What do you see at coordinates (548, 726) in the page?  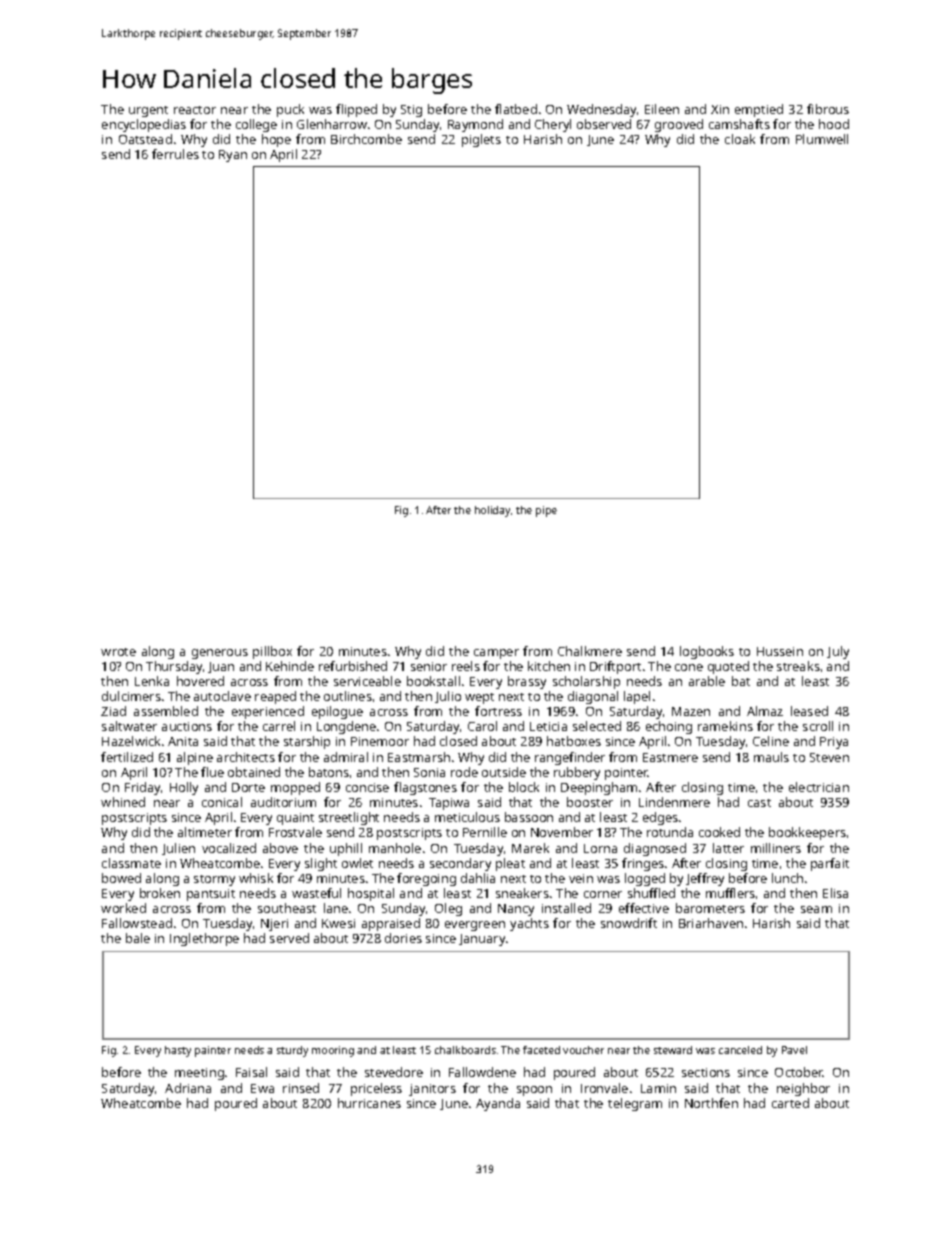 I see `Leticia` at bounding box center [548, 726].
